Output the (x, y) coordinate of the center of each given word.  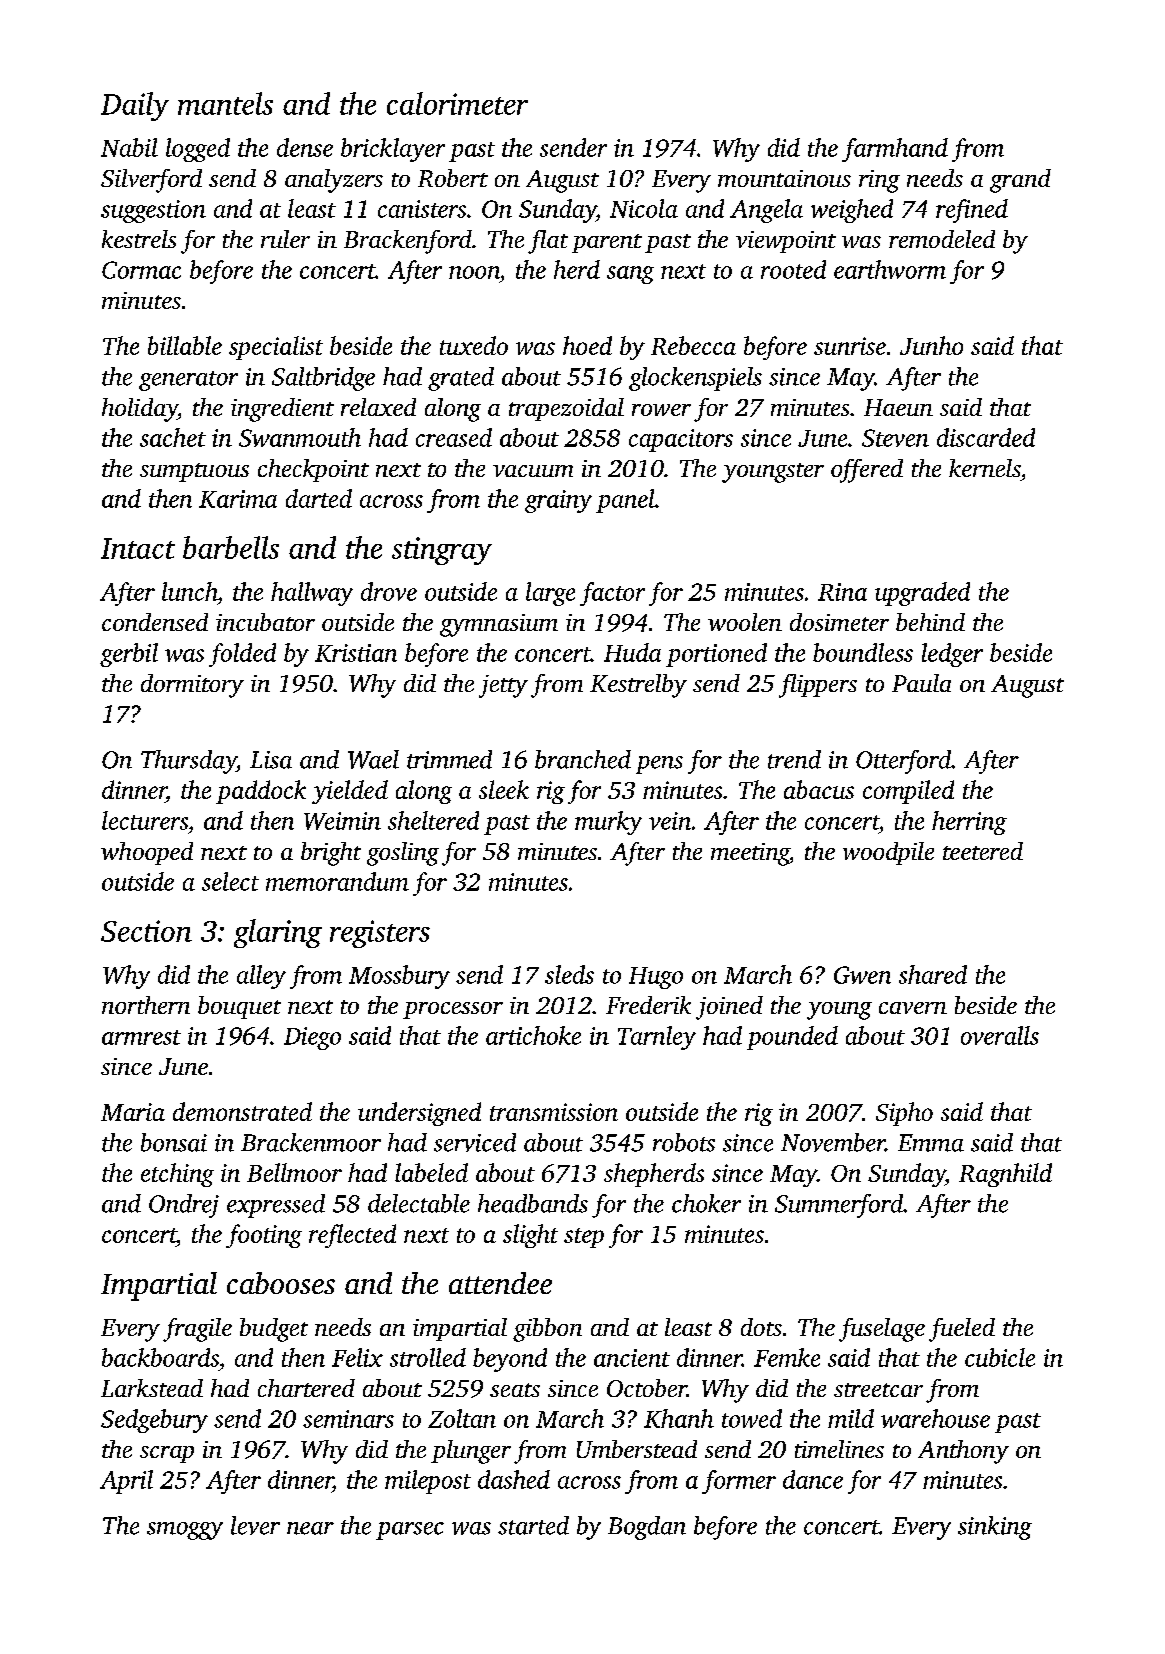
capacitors (681, 440)
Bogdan (647, 1528)
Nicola (644, 208)
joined (729, 1008)
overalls (1000, 1035)
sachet (173, 437)
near (310, 1528)
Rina (842, 592)
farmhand (895, 150)
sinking (995, 1528)
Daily (135, 106)
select (230, 881)
